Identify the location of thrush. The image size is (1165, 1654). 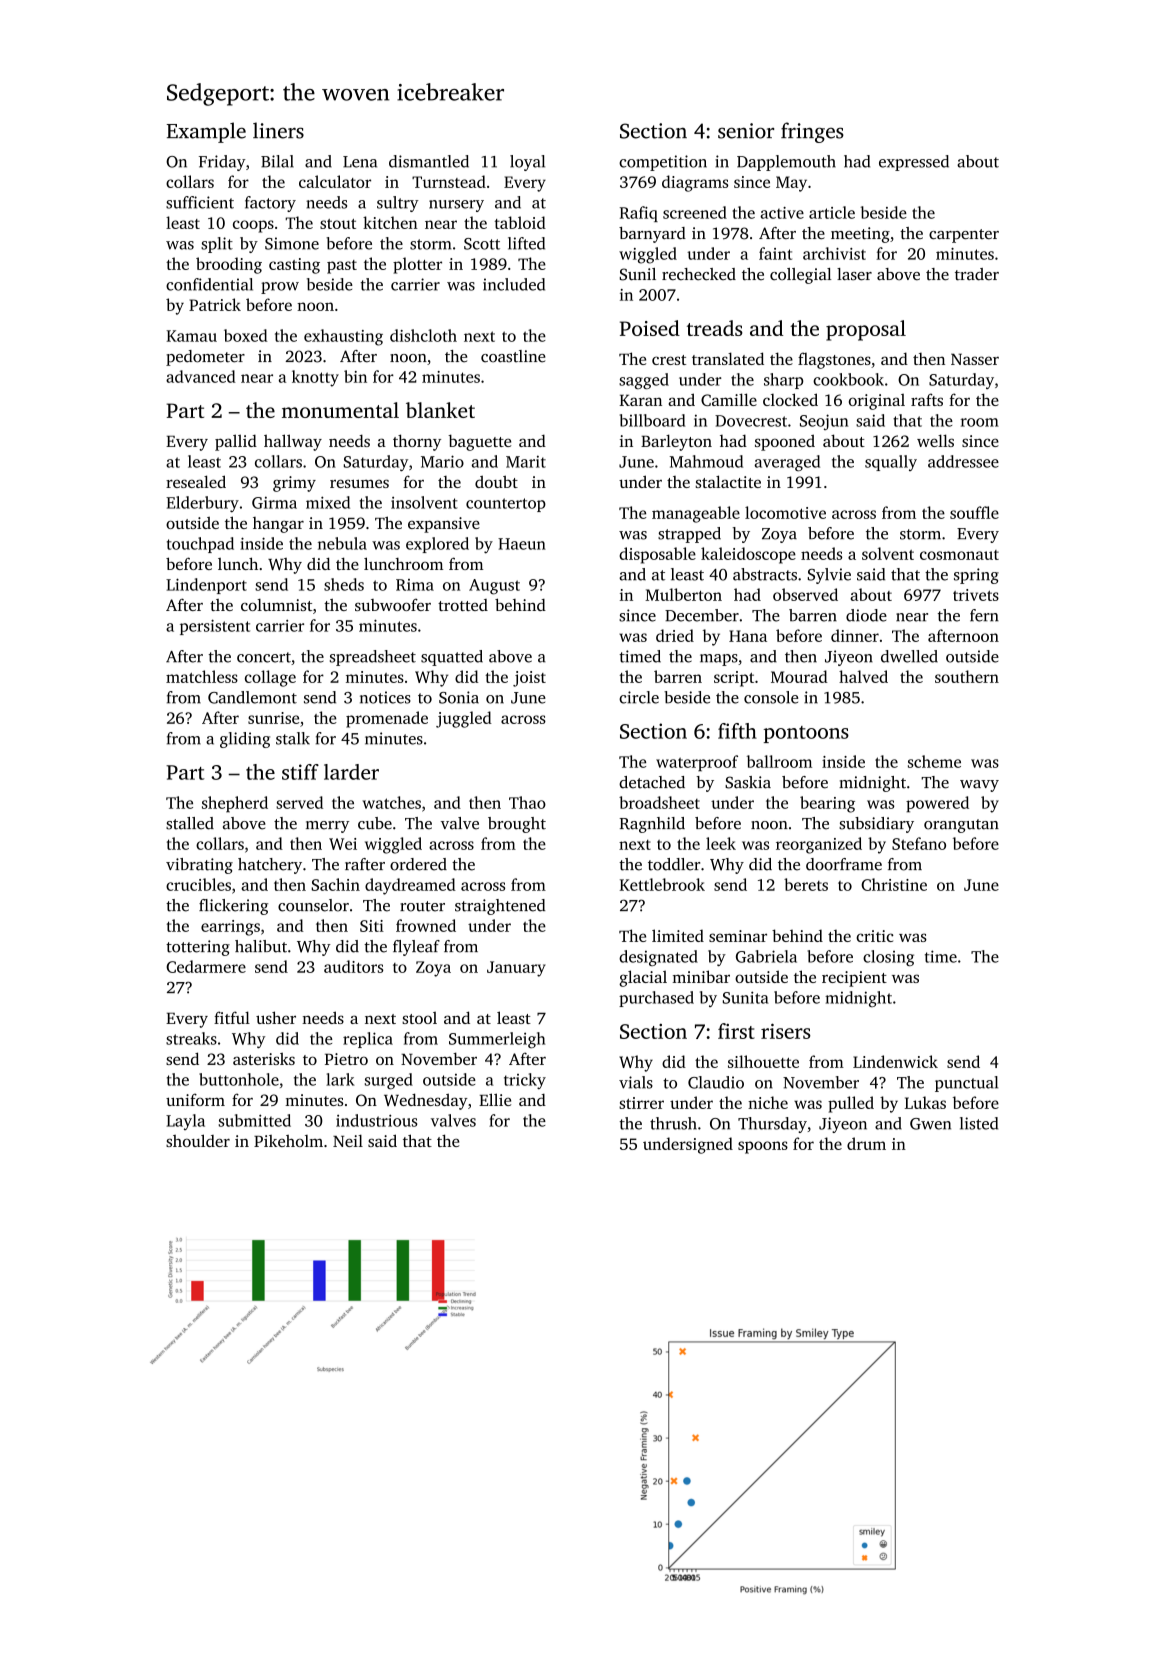
(673, 1123).
